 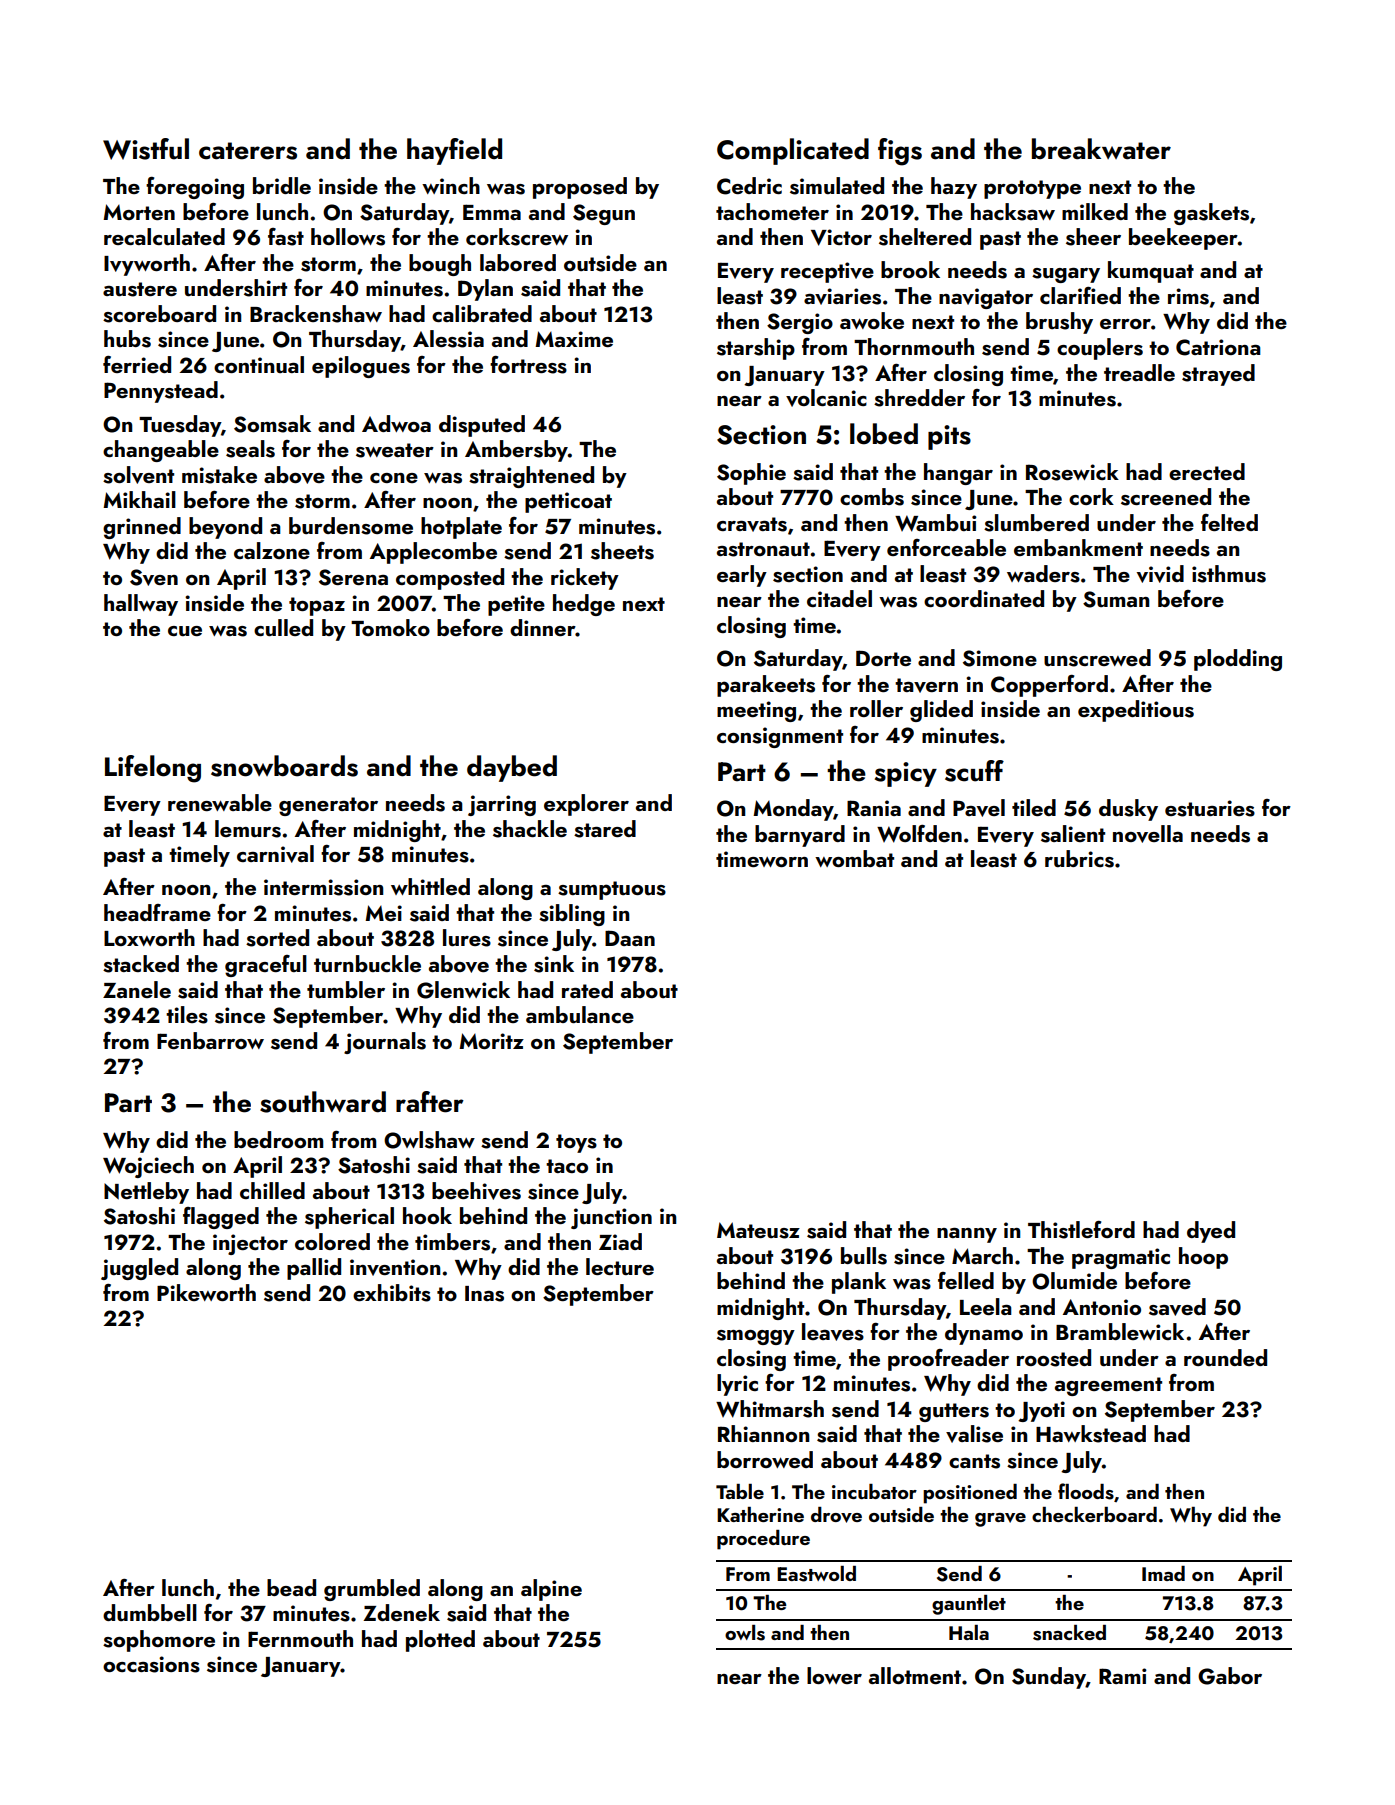 What do you see at coordinates (749, 186) in the screenshot?
I see `Cedric` at bounding box center [749, 186].
